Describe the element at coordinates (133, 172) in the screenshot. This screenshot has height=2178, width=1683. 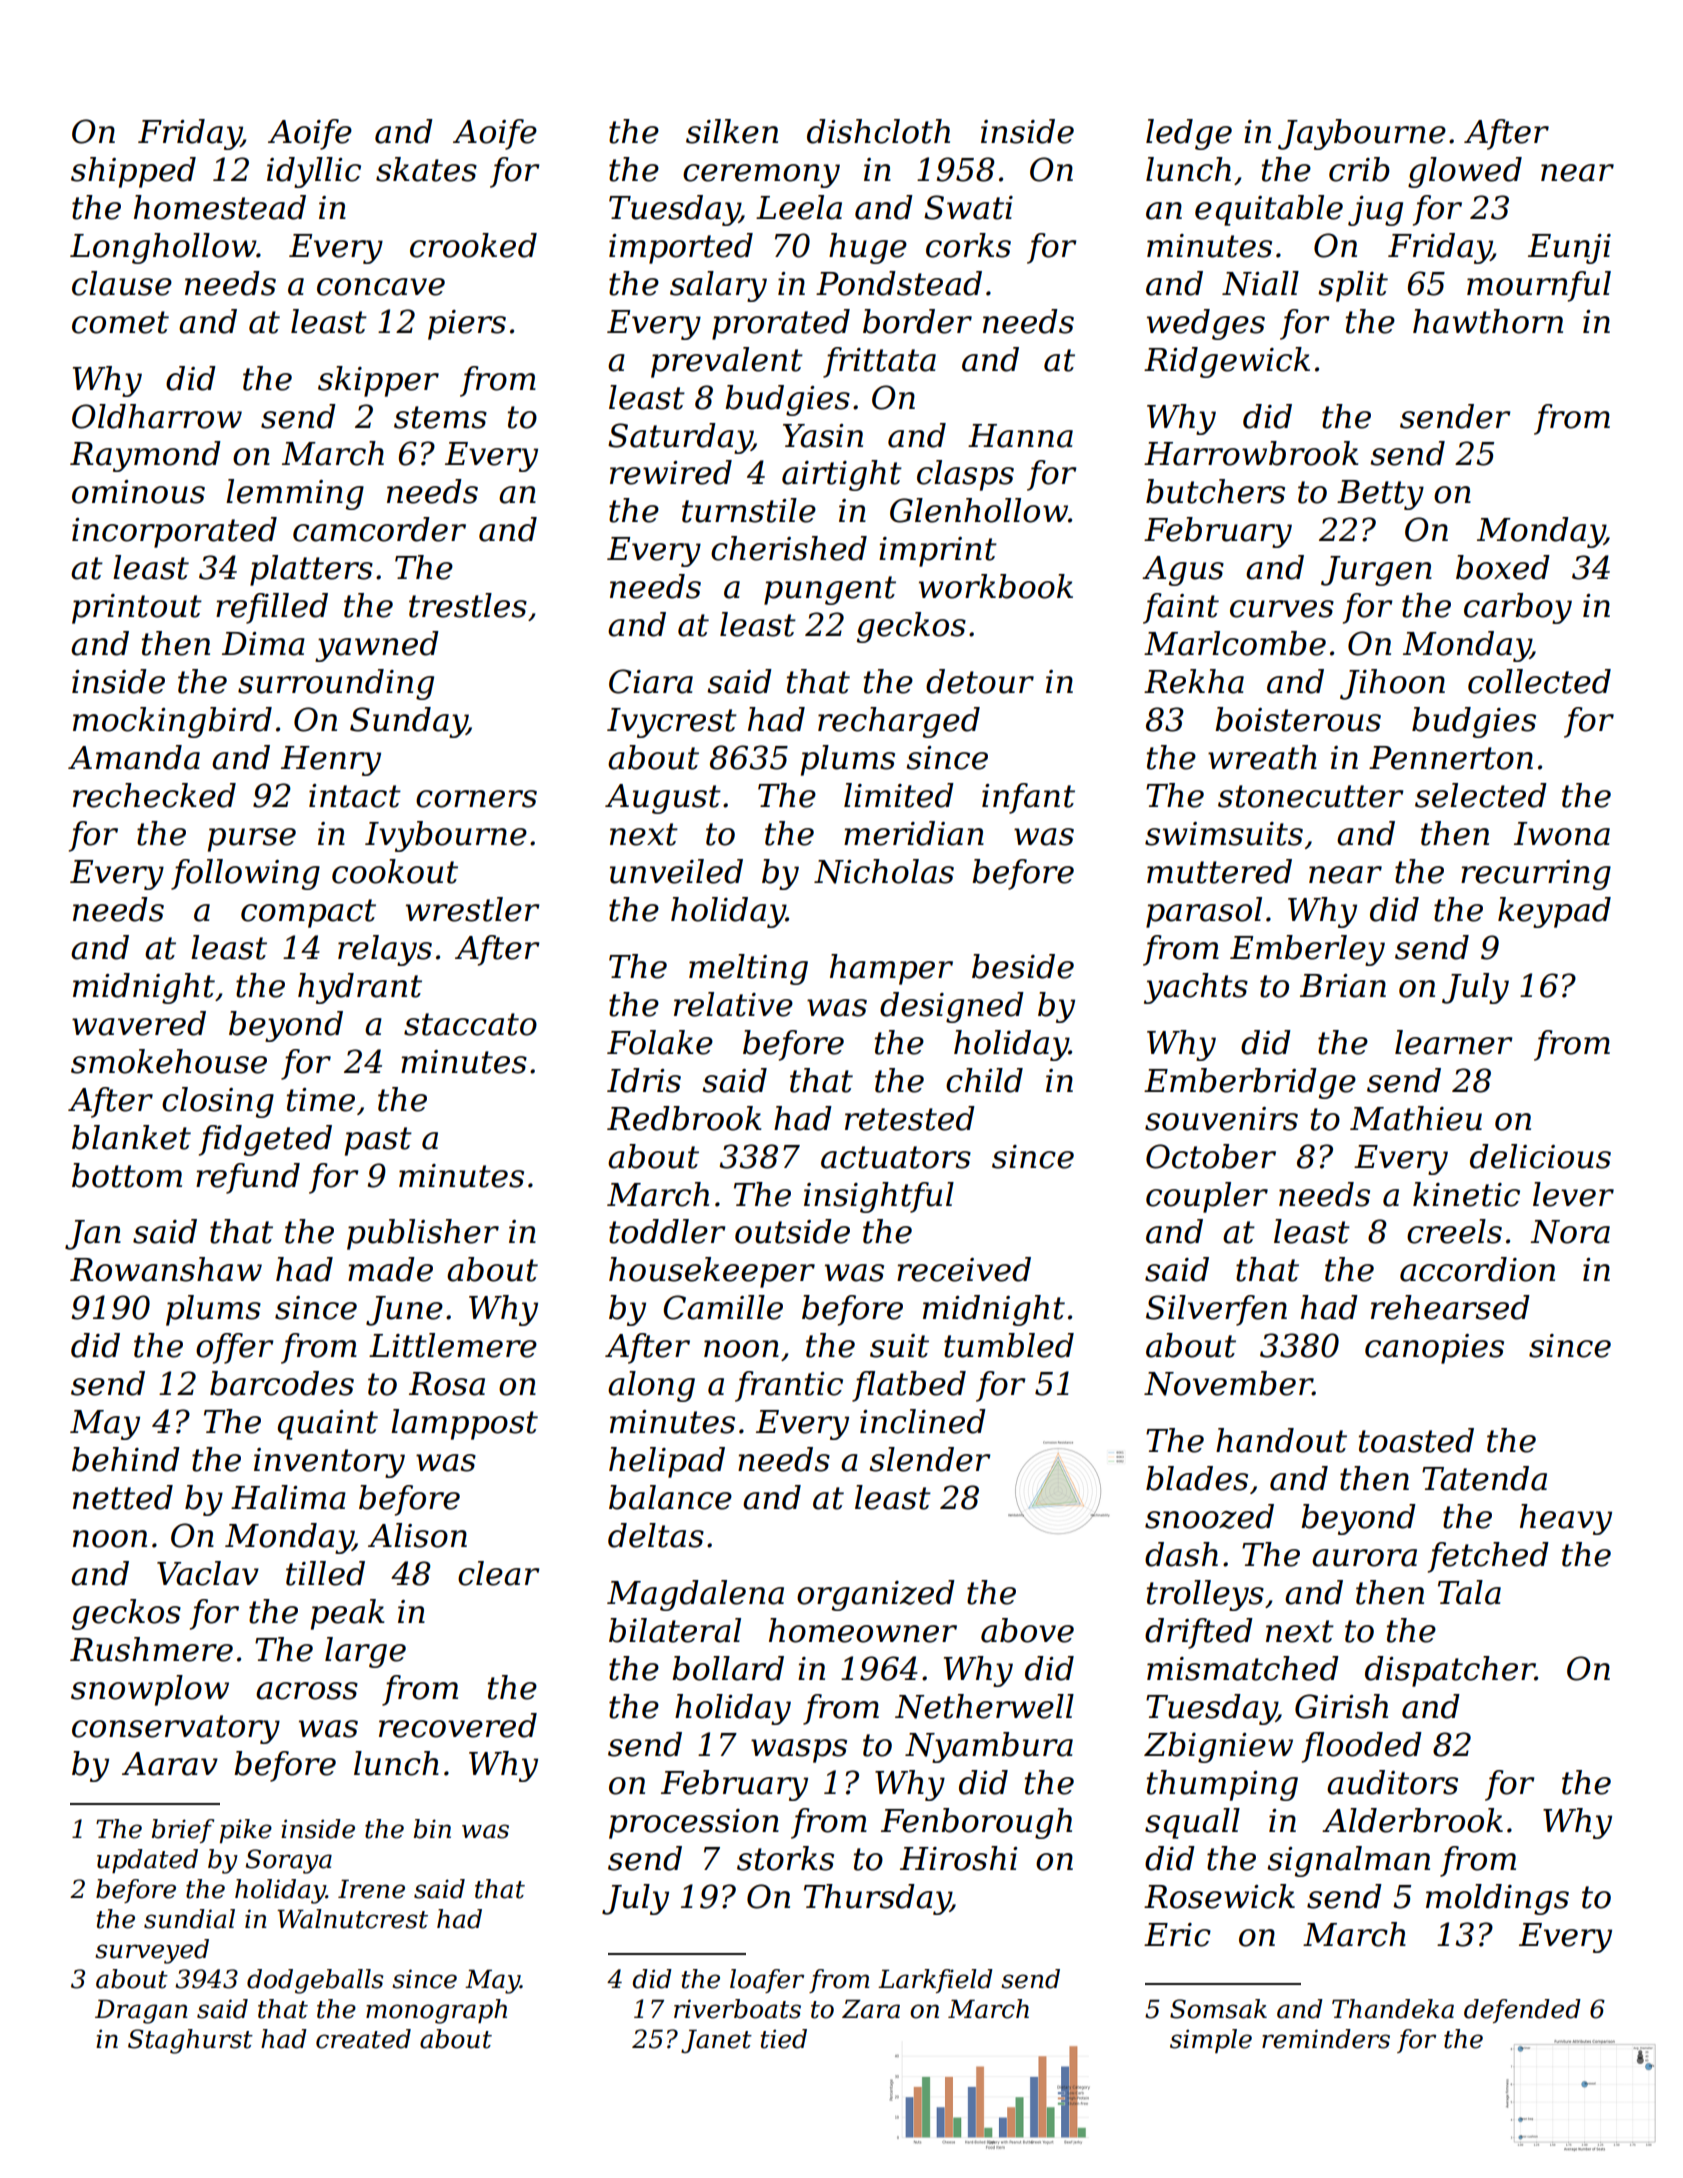
I see `shipped` at that location.
